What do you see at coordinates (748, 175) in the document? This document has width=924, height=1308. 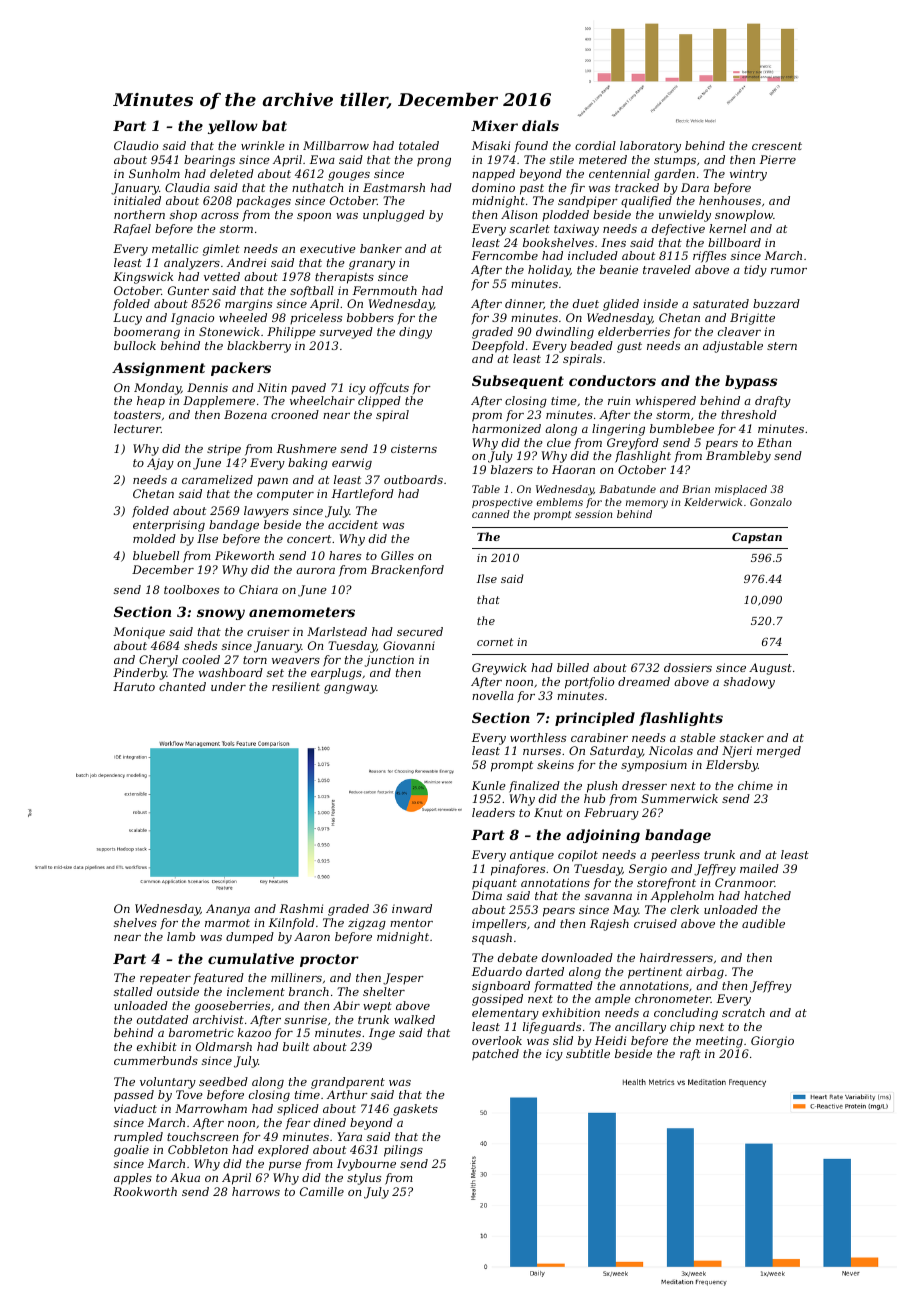 I see `wintry` at bounding box center [748, 175].
